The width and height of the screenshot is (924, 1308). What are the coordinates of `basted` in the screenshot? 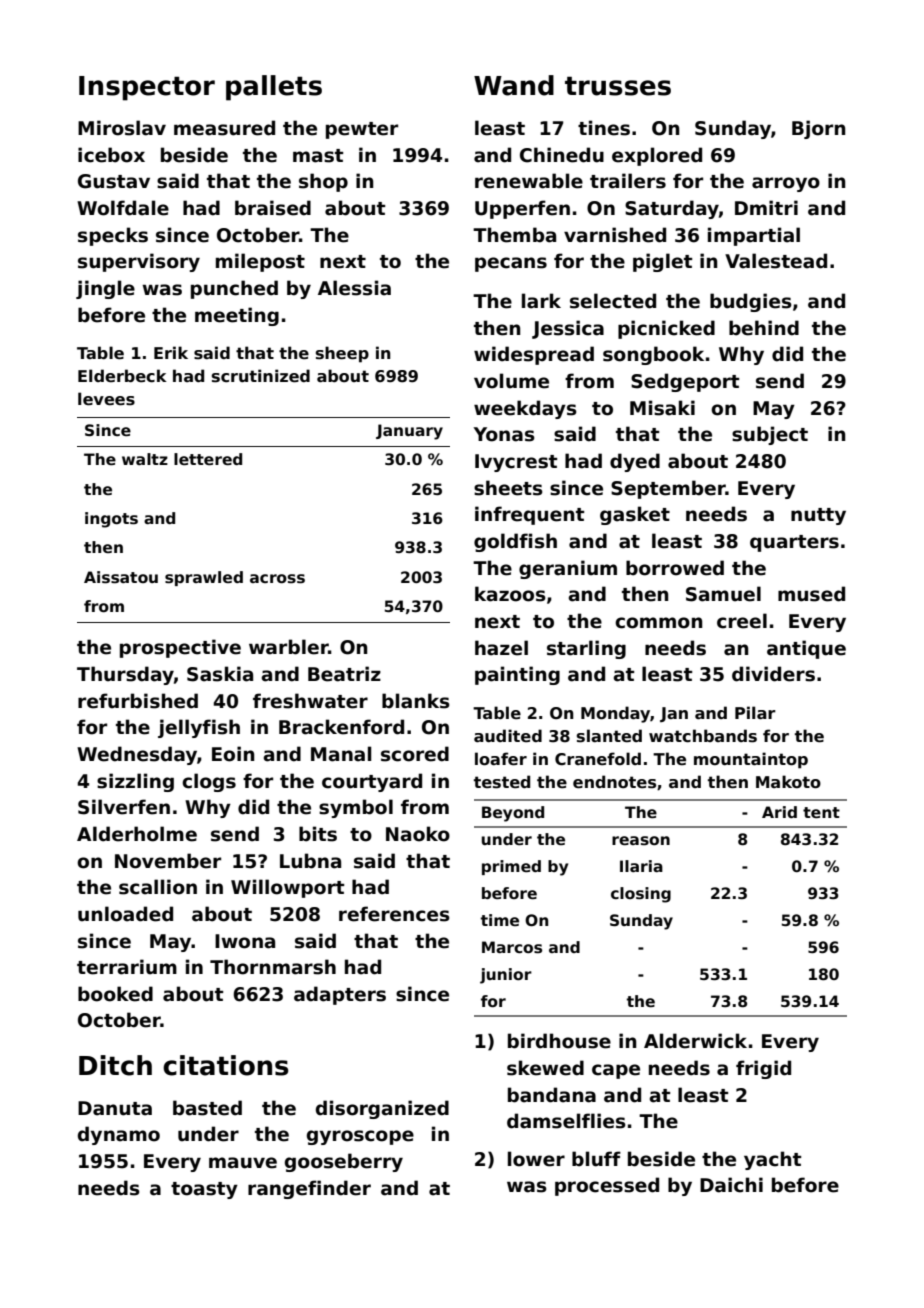 It's located at (207, 1108).
